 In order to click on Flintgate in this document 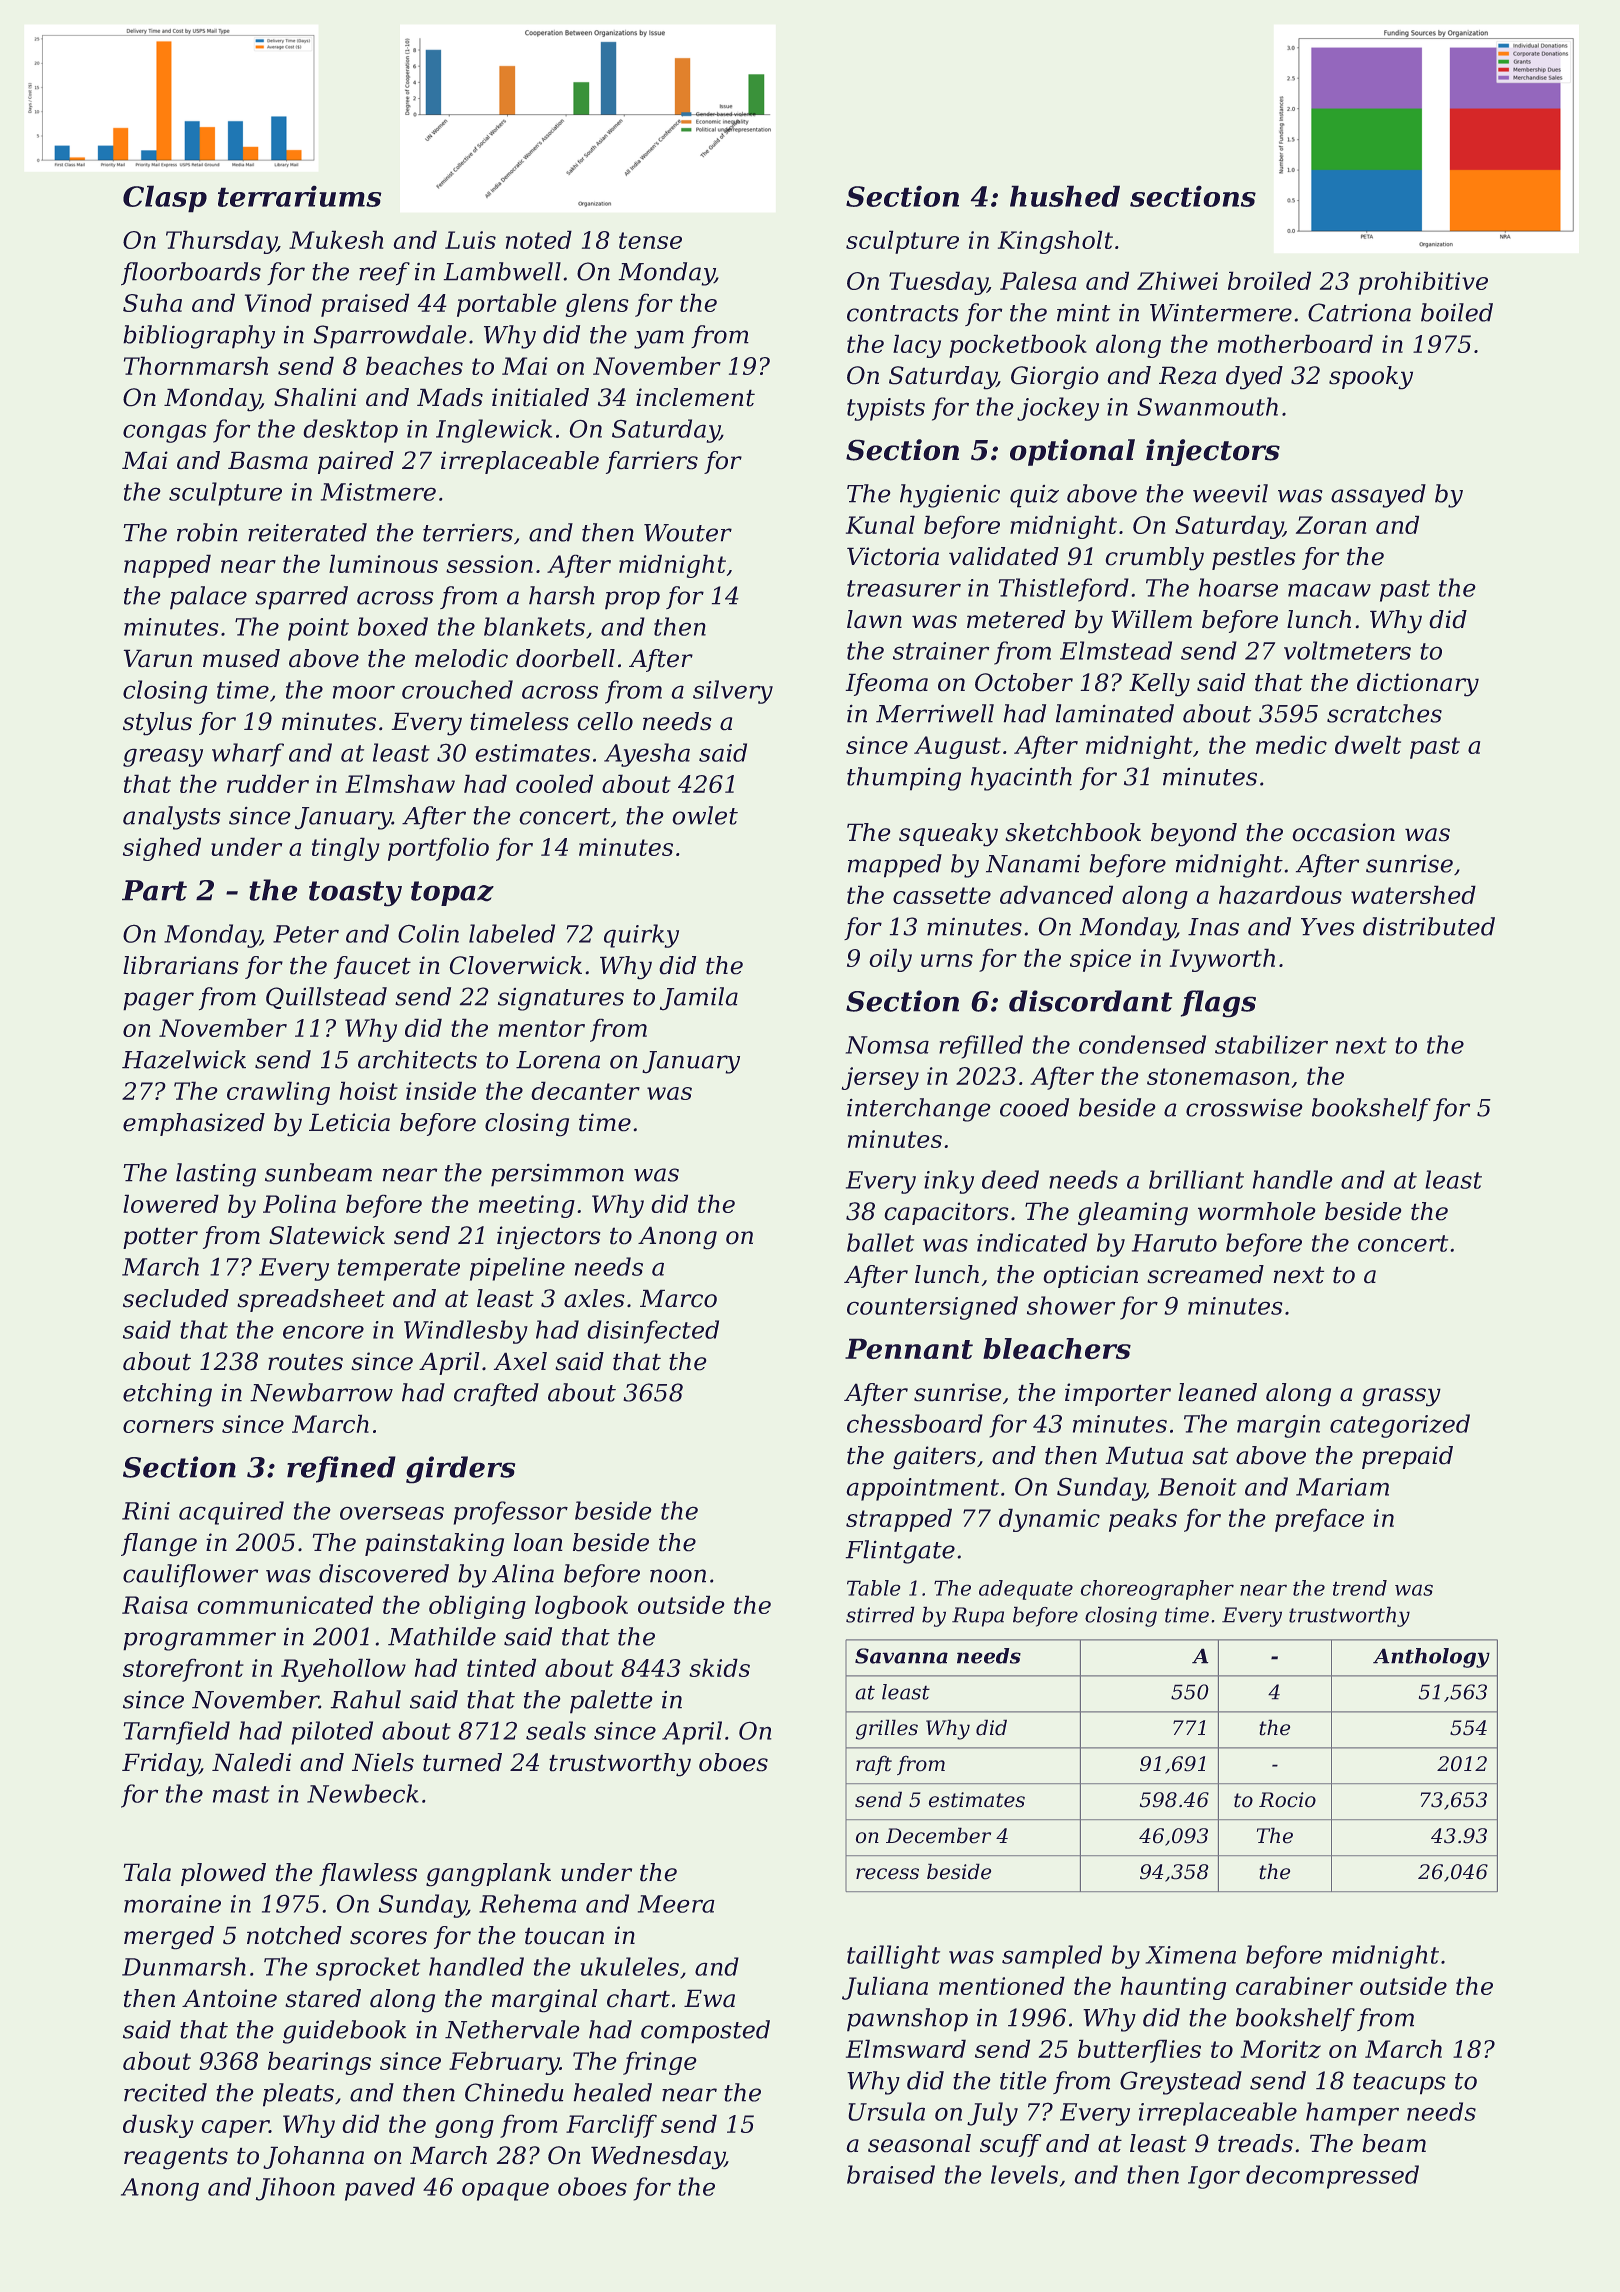, I will do `click(900, 1552)`.
